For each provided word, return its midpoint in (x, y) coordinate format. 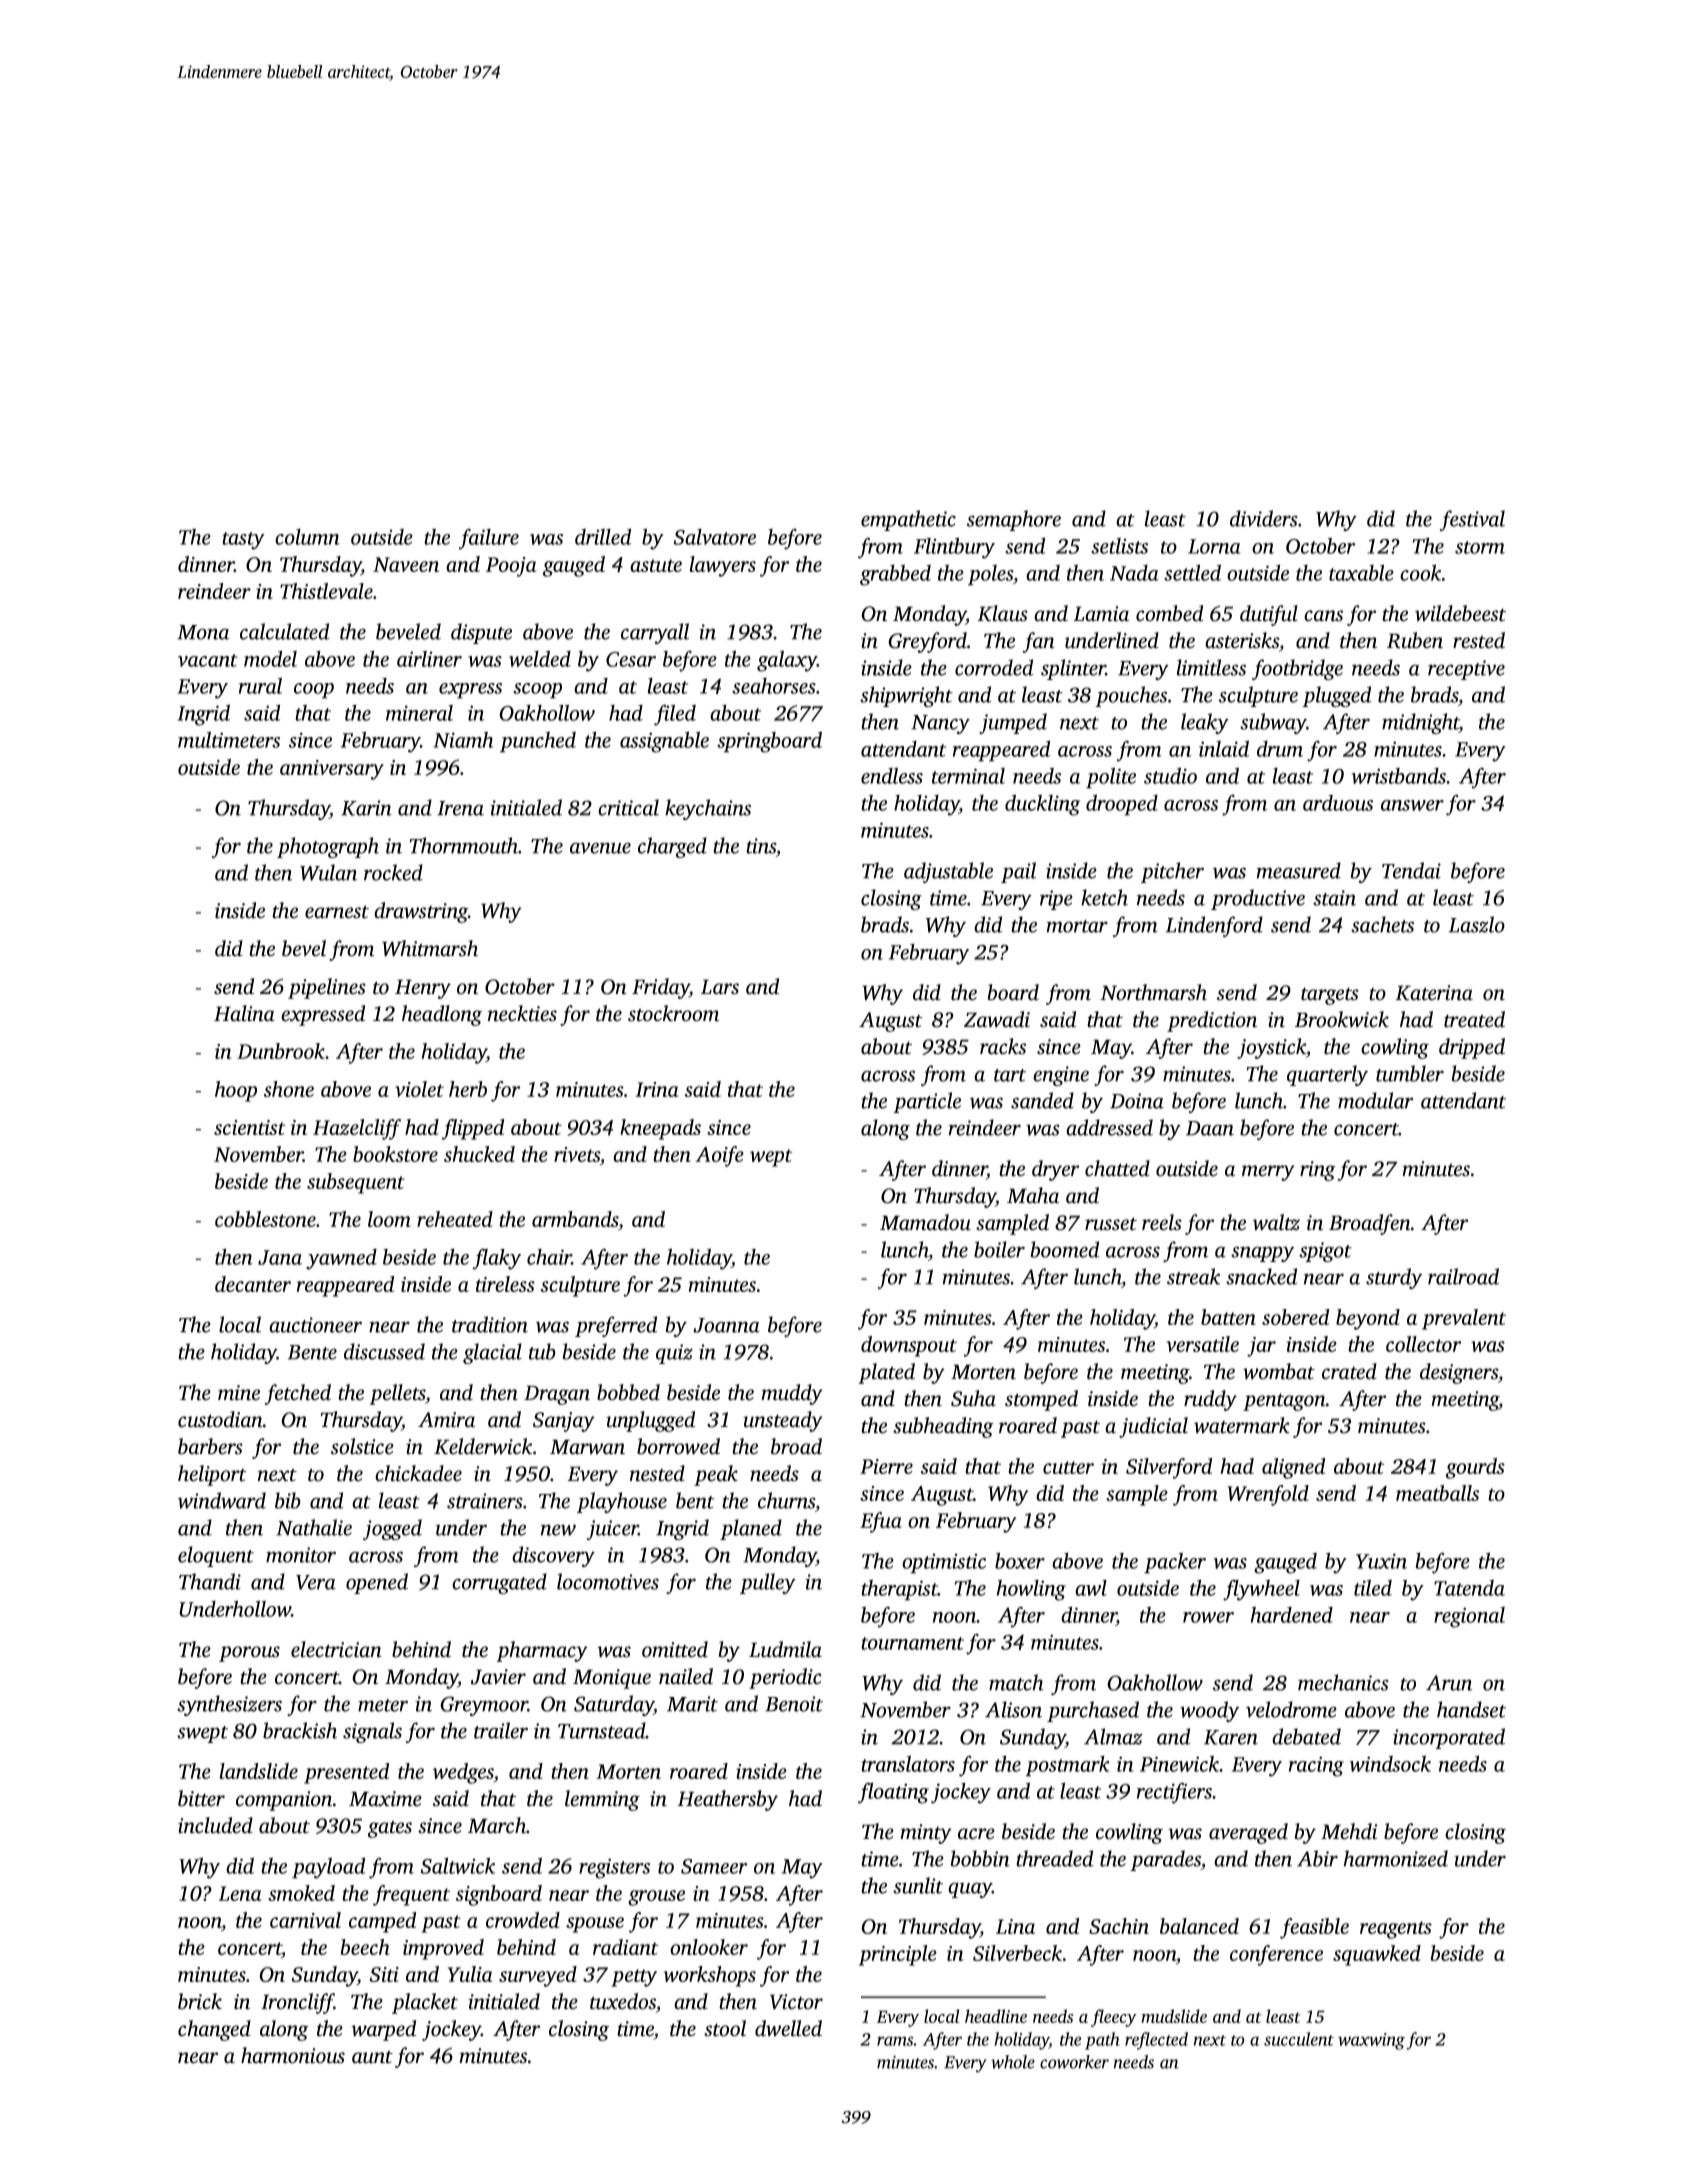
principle (898, 1955)
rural (260, 685)
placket (425, 2003)
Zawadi (997, 1019)
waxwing (1371, 2041)
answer (1412, 805)
